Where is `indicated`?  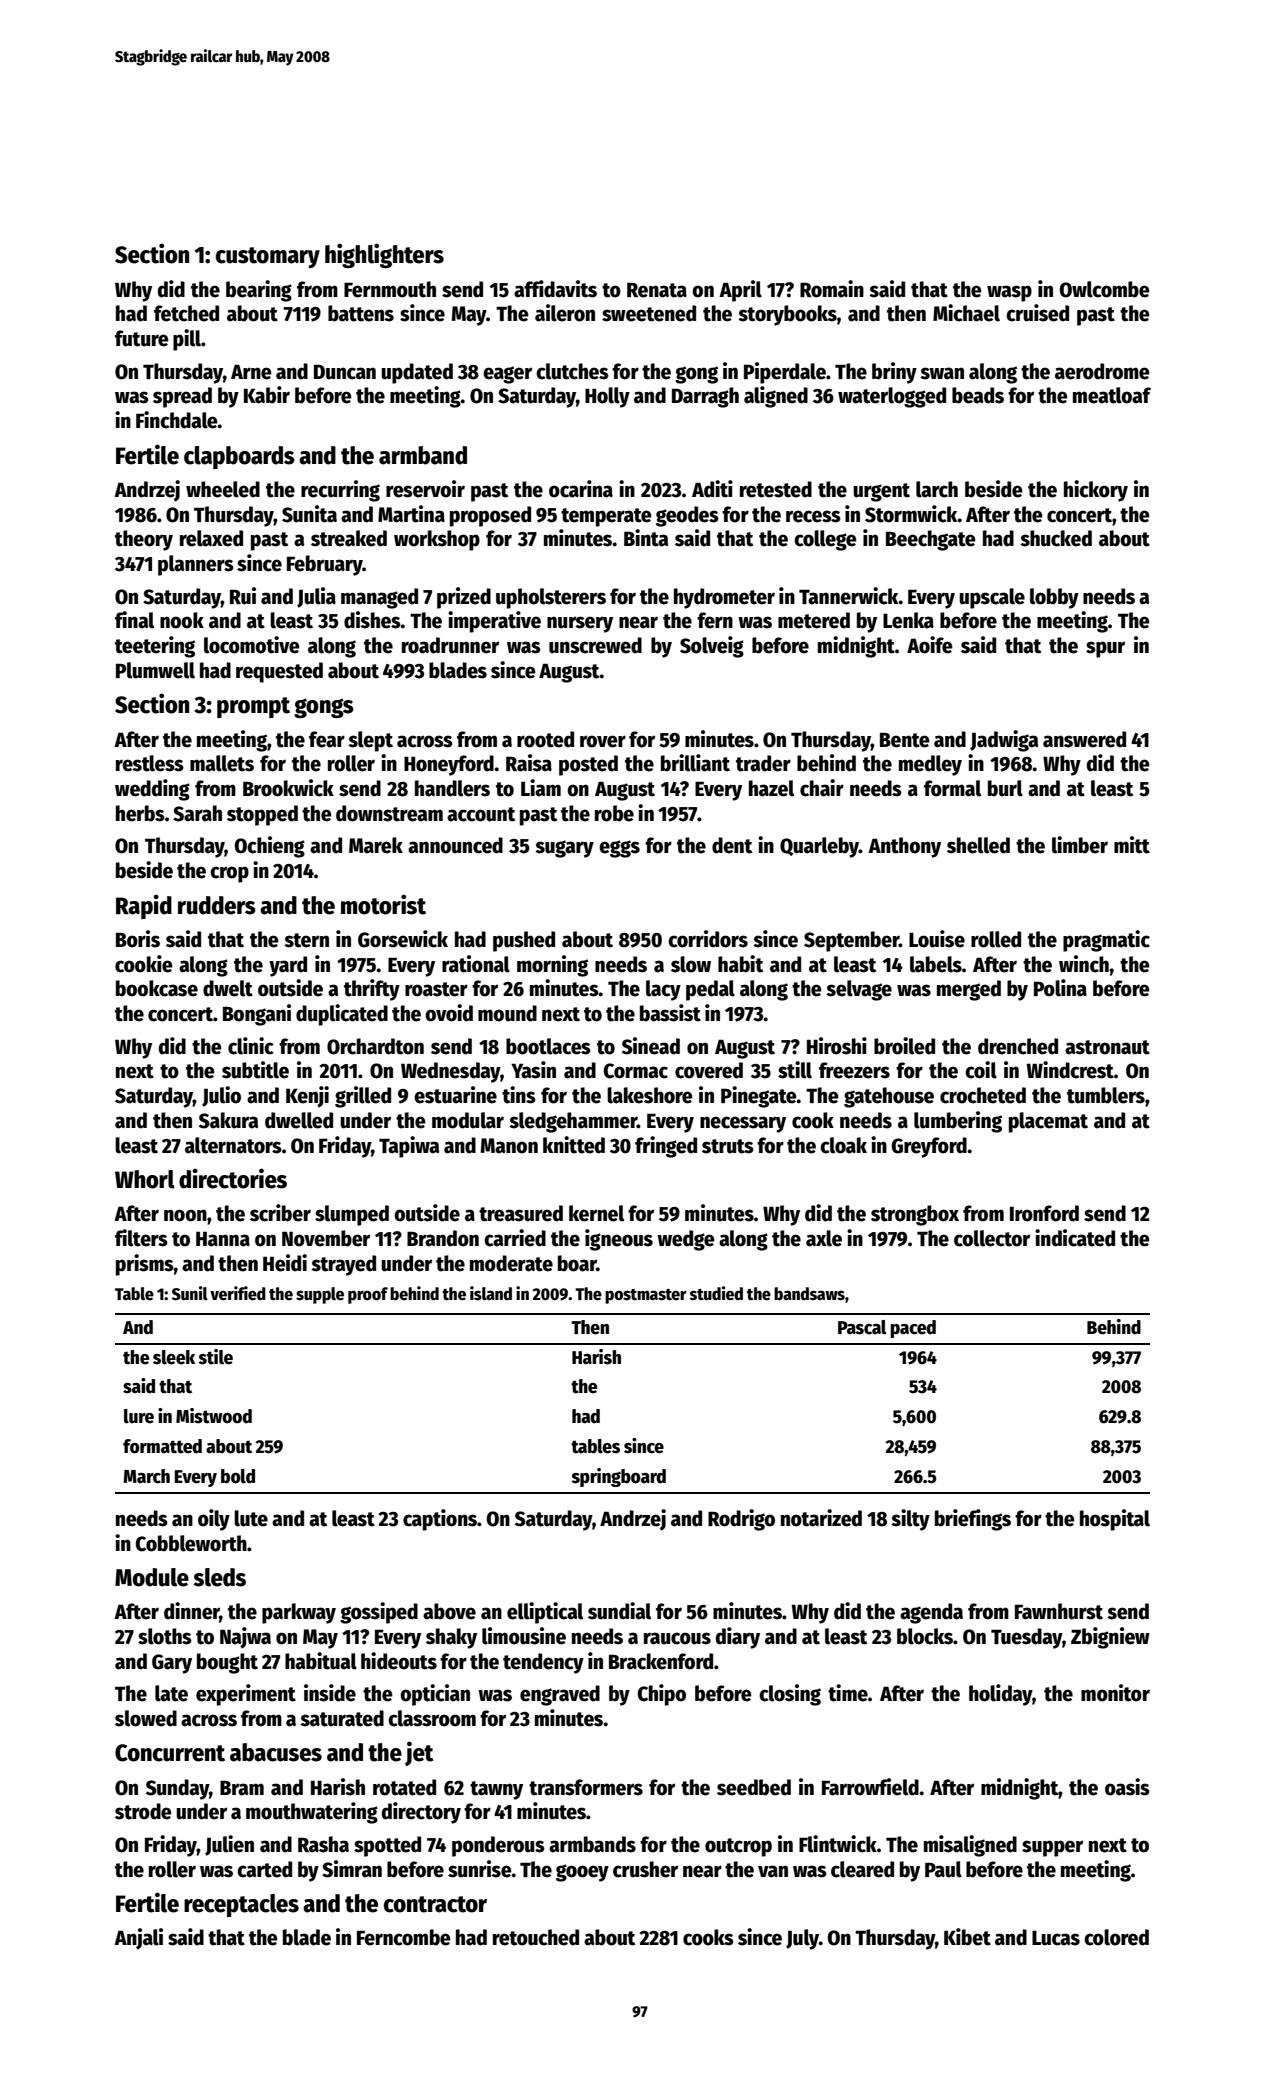 indicated is located at coordinates (1075, 1238).
